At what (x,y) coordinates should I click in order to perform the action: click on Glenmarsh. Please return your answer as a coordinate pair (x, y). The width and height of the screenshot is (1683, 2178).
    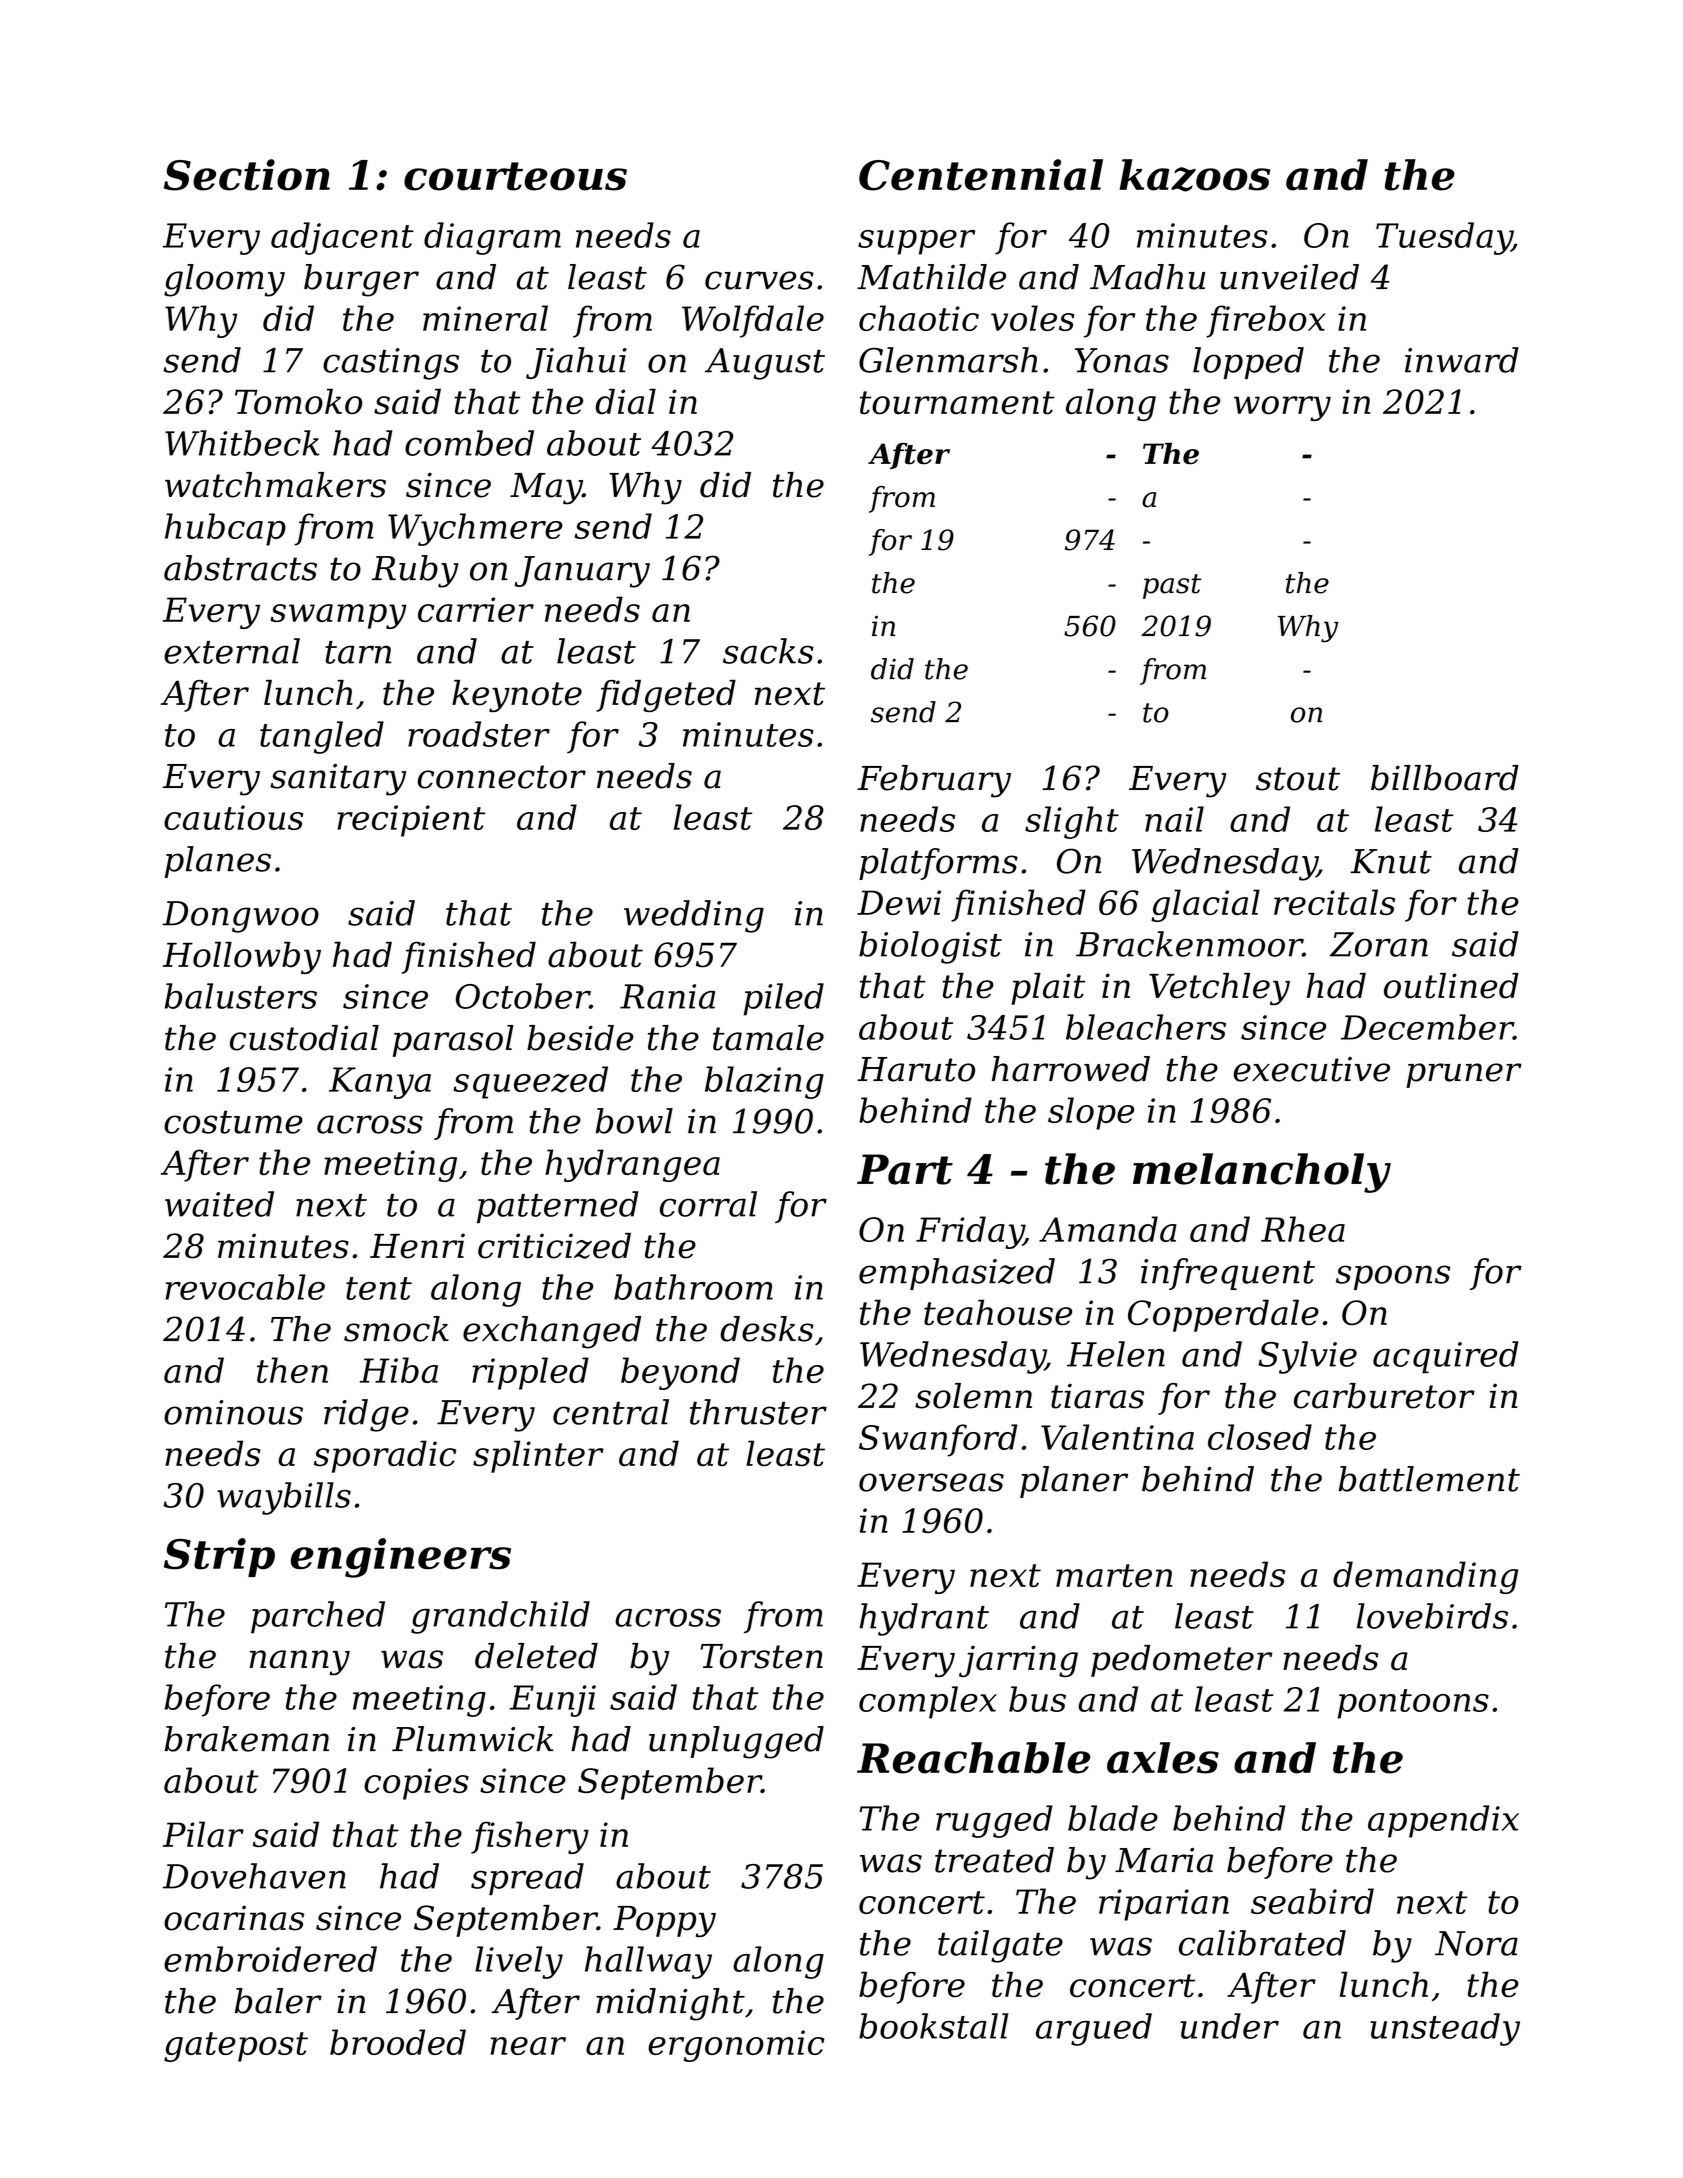
    Looking at the image, I should click on (948, 360).
